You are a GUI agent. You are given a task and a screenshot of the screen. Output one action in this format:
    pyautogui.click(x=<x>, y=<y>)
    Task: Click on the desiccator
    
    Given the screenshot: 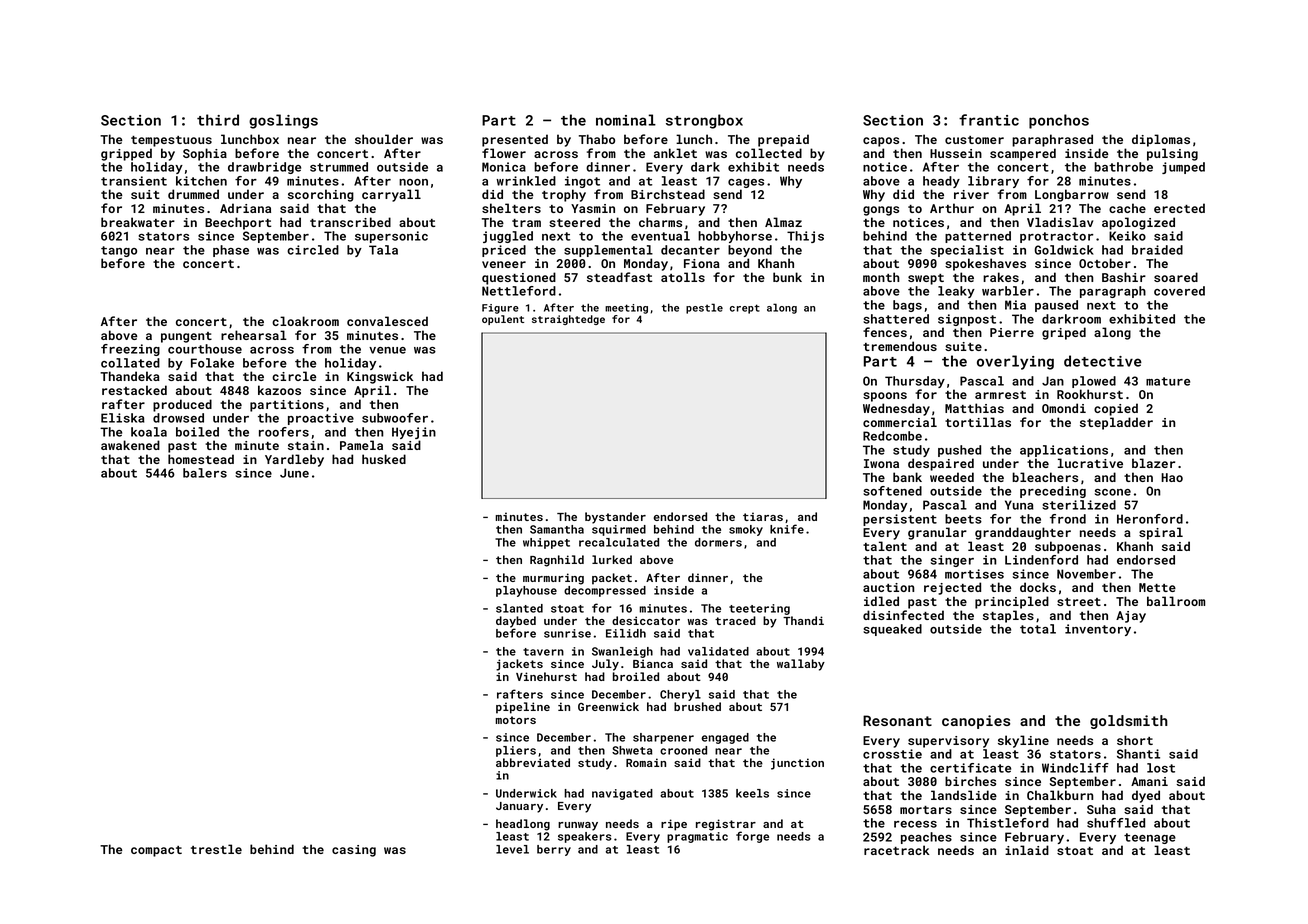 What is the action you would take?
    pyautogui.click(x=646, y=620)
